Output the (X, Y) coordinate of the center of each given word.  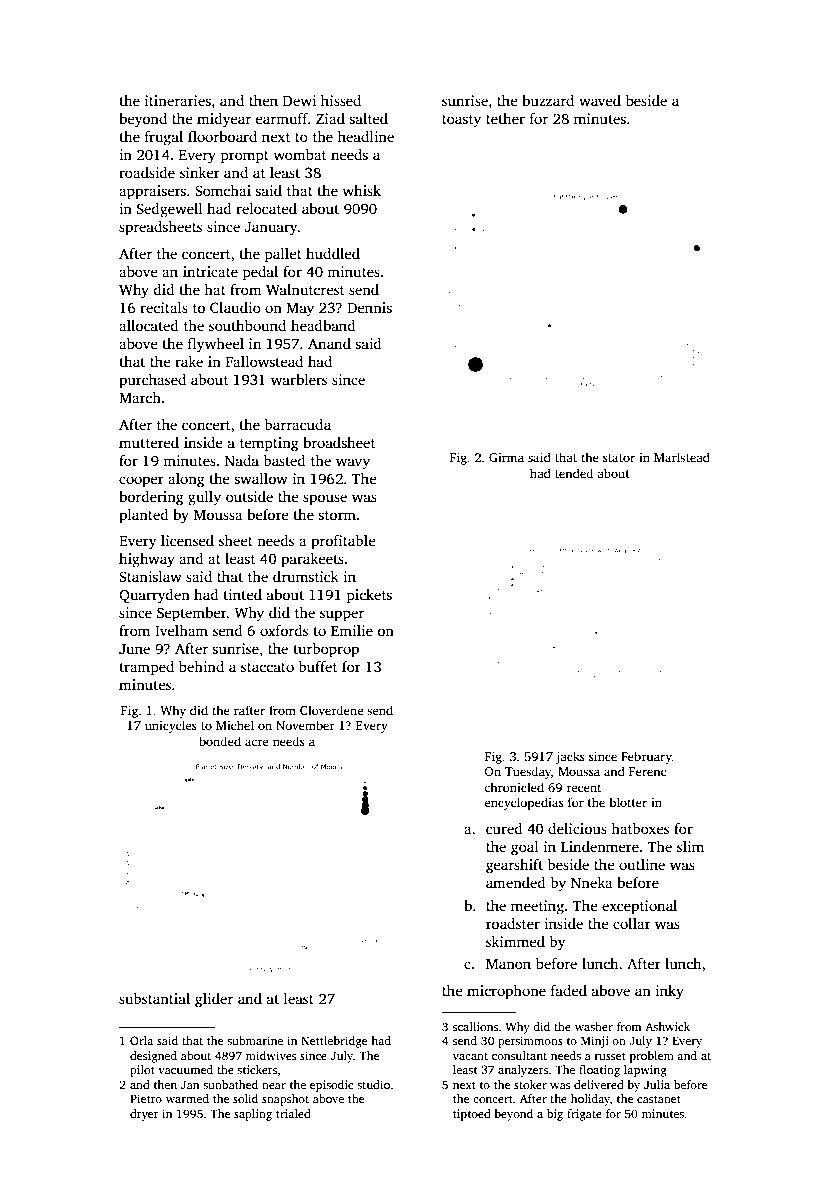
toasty (461, 121)
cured (504, 828)
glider (214, 1000)
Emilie (352, 630)
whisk (361, 190)
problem (652, 1057)
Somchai (223, 190)
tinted (242, 594)
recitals (164, 307)
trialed (293, 1113)
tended (574, 473)
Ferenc (647, 771)
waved (600, 100)
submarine (255, 1040)
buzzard (548, 100)
